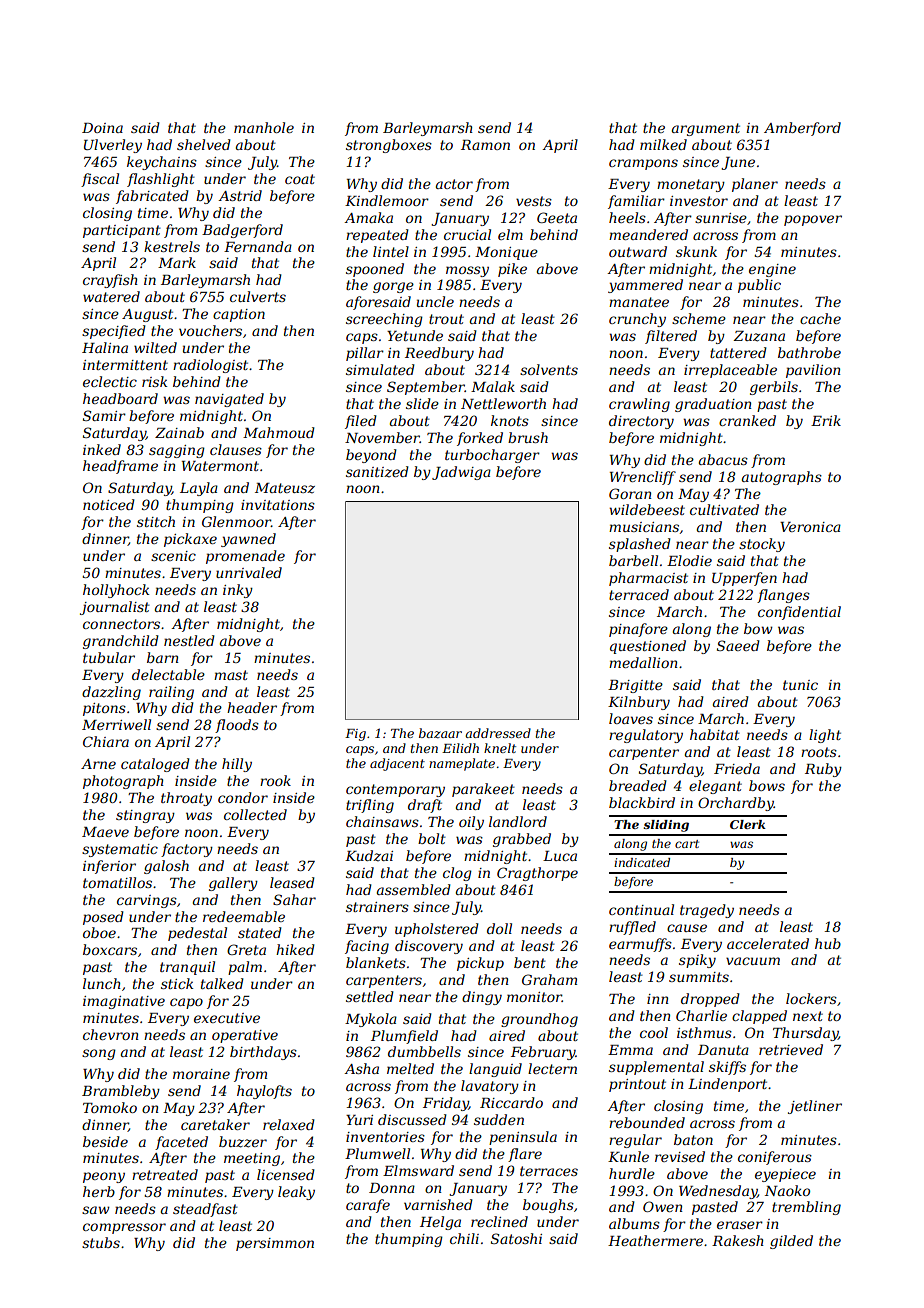 The image size is (924, 1308). Describe the element at coordinates (197, 934) in the screenshot. I see `pedestal` at that location.
